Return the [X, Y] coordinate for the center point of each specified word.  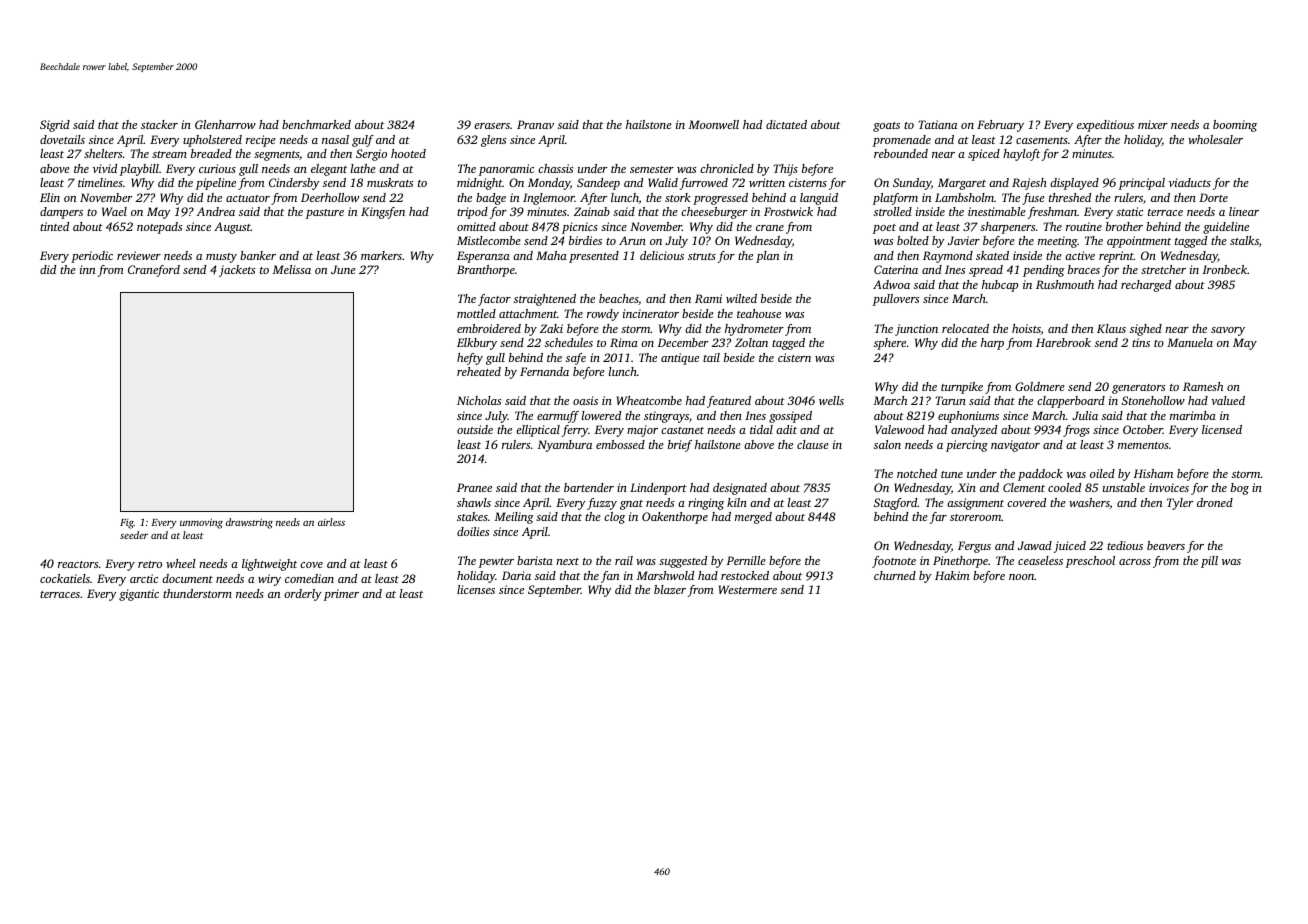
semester [652, 169]
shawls [474, 502]
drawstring [249, 523]
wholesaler [1215, 139]
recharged [1146, 286]
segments [276, 156]
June [343, 269]
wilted [741, 298]
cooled [1064, 487]
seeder [134, 535]
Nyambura [565, 446]
